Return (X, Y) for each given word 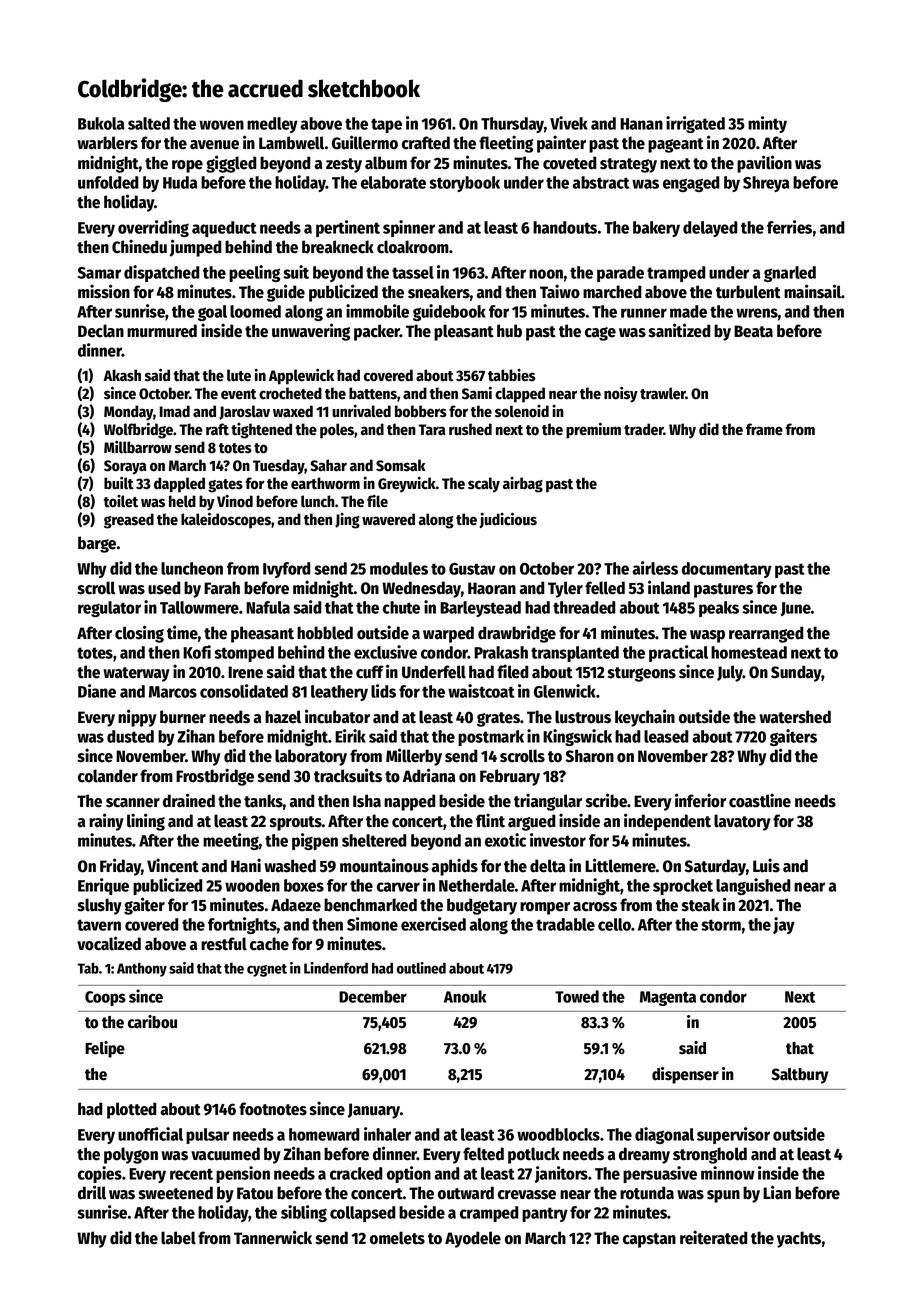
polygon (131, 1155)
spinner (409, 228)
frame (764, 429)
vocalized (109, 943)
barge (97, 544)
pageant (676, 145)
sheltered (374, 840)
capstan (649, 1240)
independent (667, 822)
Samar (99, 273)
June (796, 609)
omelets (397, 1238)
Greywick (407, 485)
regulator (109, 609)
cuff (370, 672)
